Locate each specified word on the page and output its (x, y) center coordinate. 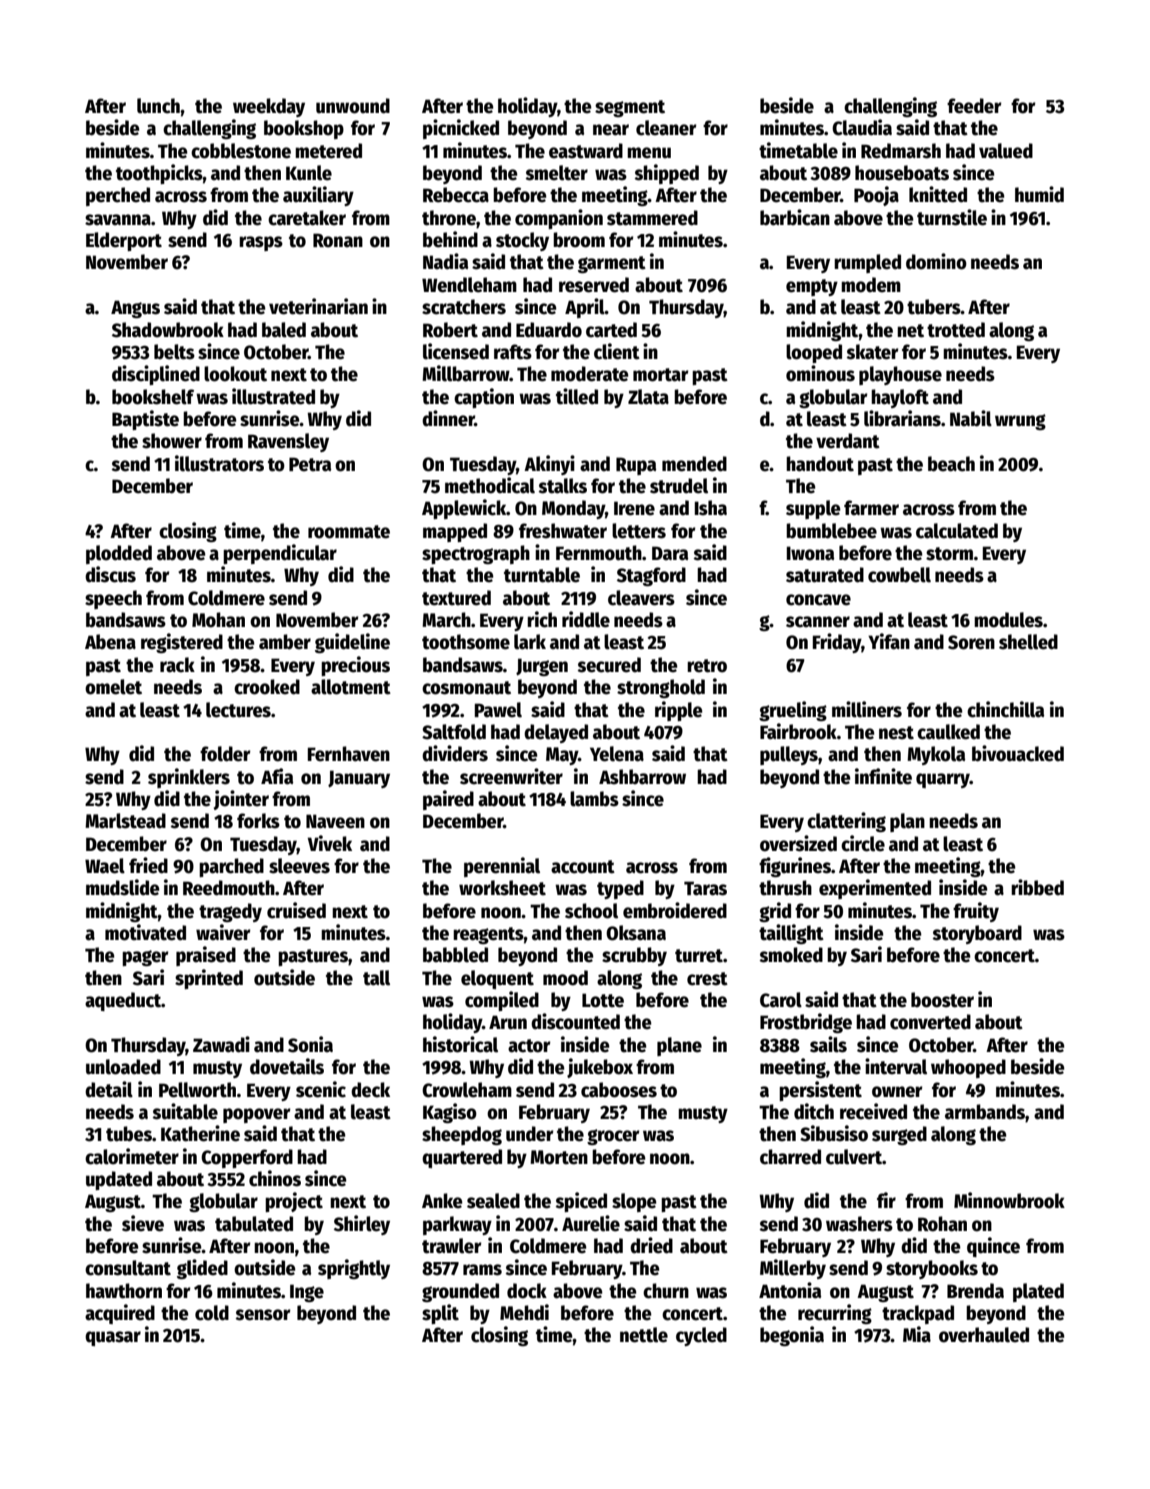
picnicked (461, 129)
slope (634, 1202)
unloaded (123, 1067)
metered (328, 151)
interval (896, 1066)
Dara (670, 553)
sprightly (354, 1269)
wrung (1020, 422)
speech (113, 599)
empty (812, 287)
